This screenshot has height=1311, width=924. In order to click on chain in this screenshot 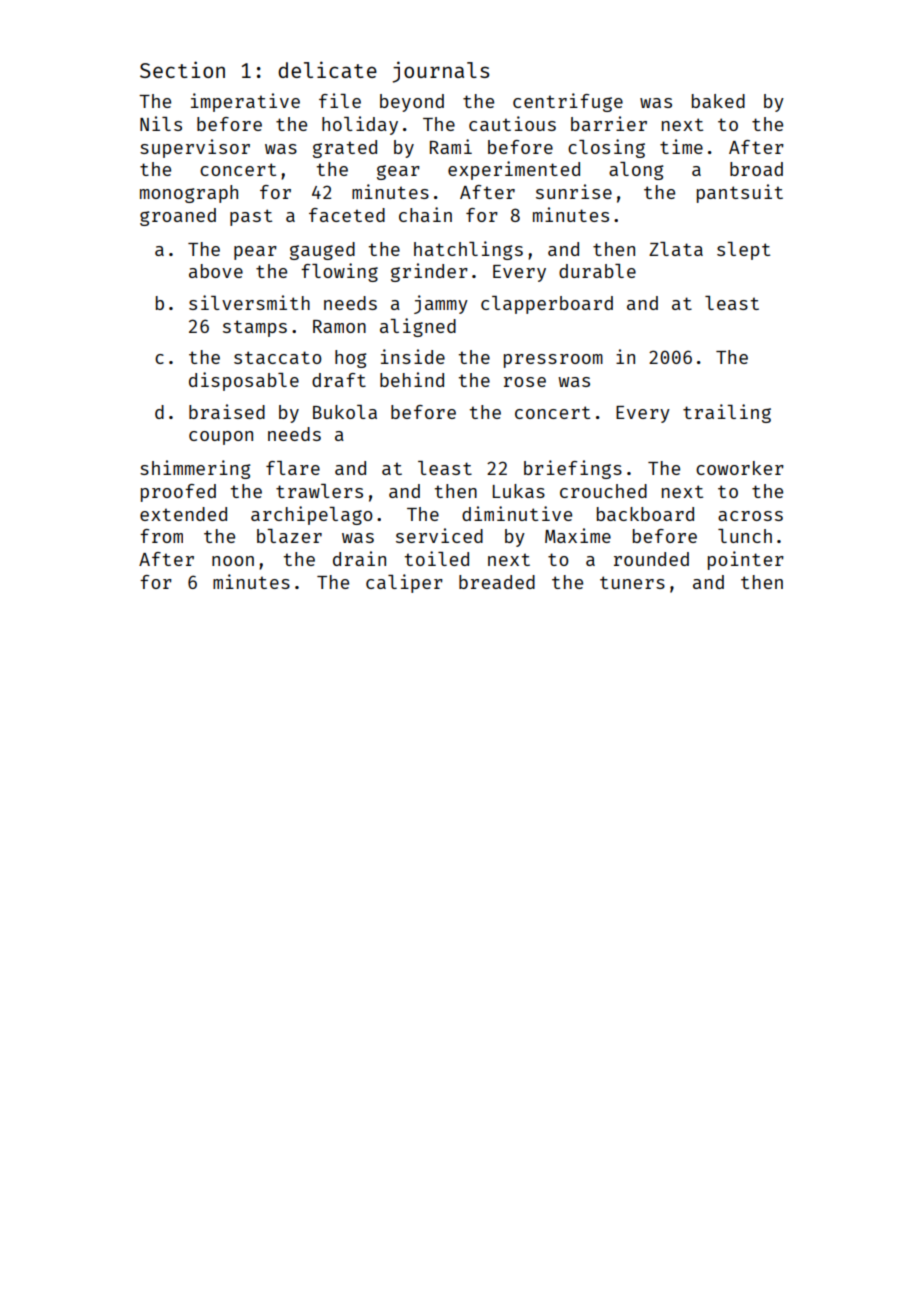, I will do `click(425, 214)`.
